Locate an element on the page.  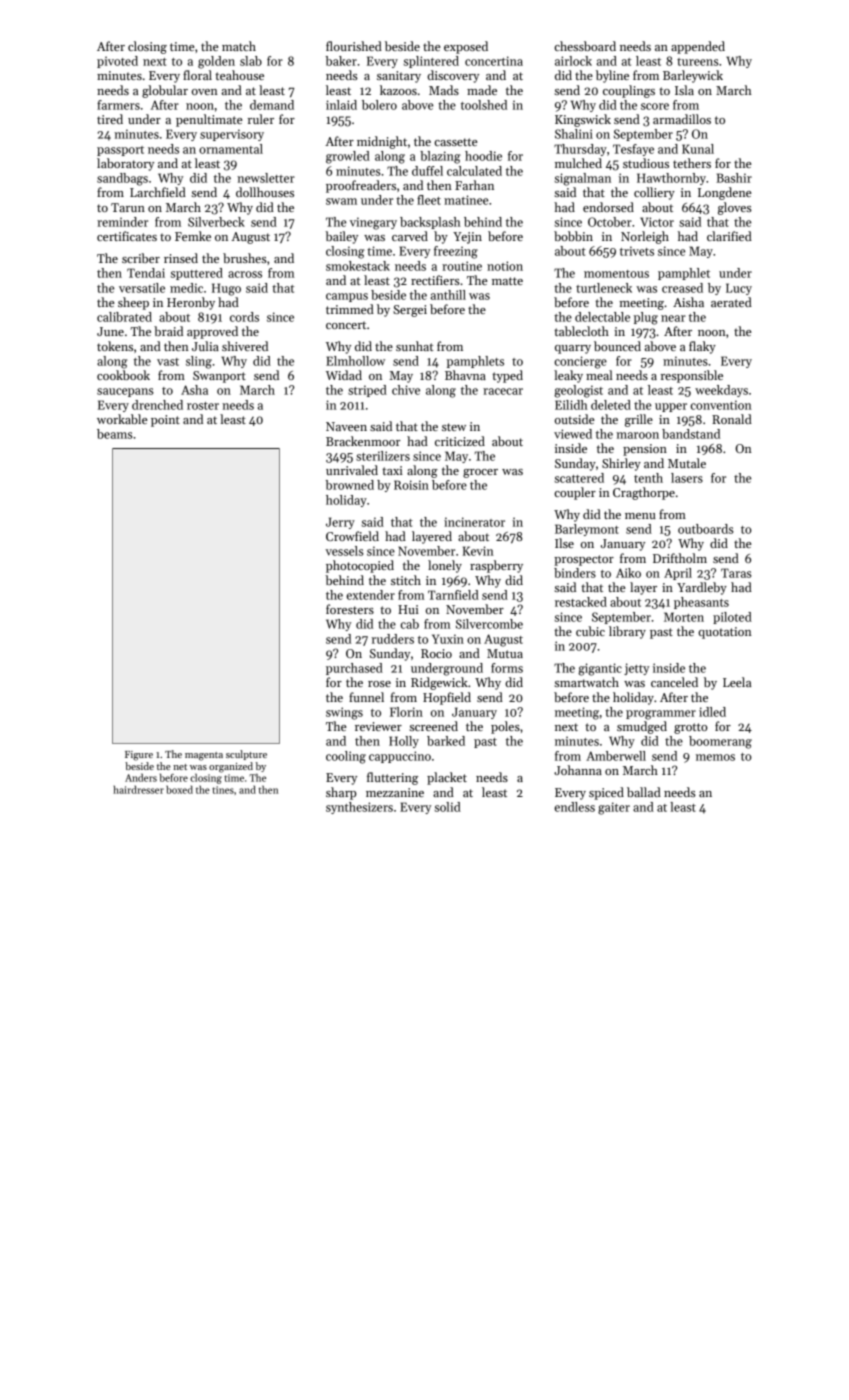
foresters is located at coordinates (350, 609).
